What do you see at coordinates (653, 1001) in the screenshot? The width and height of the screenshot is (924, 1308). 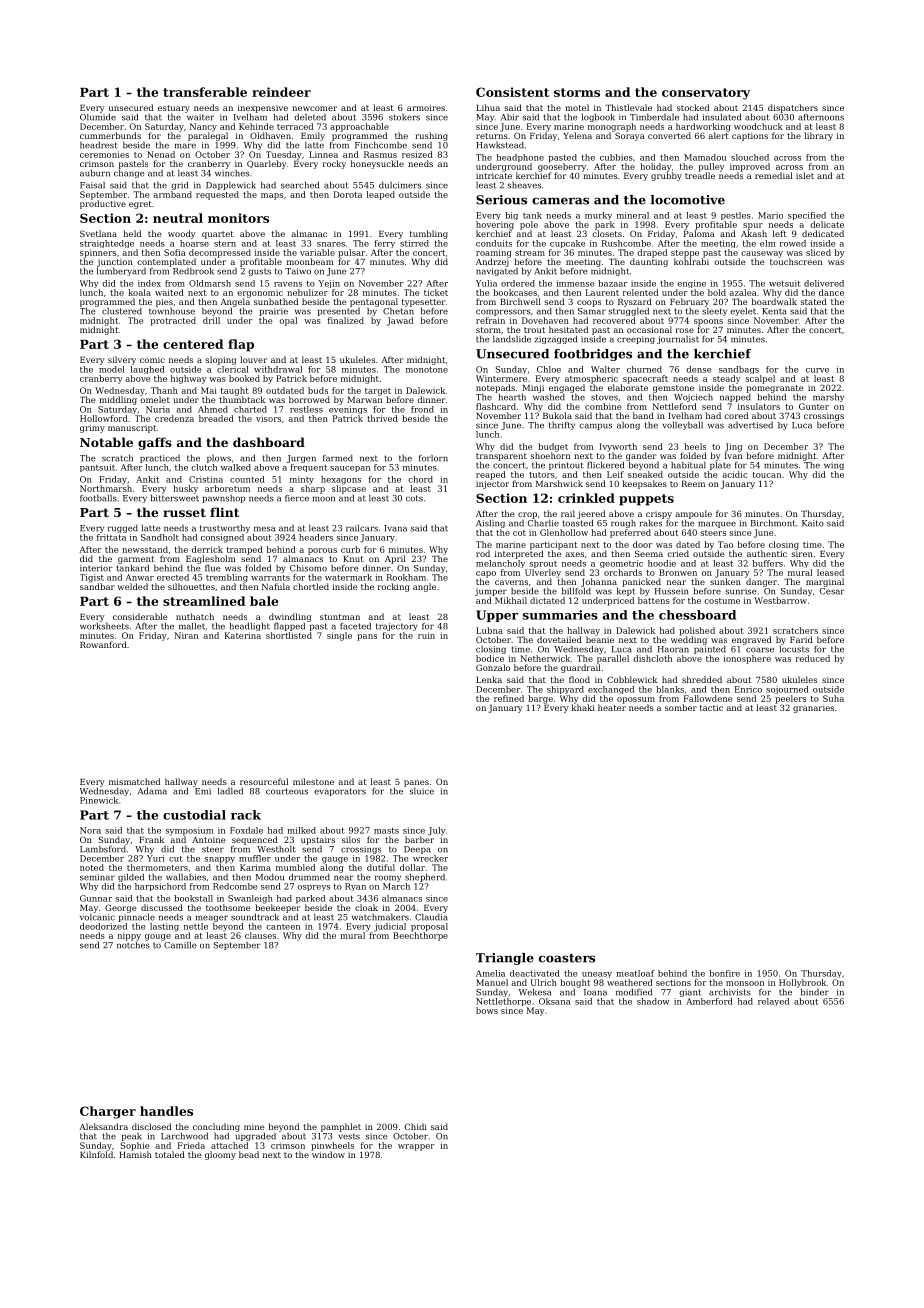 I see `shadow` at bounding box center [653, 1001].
